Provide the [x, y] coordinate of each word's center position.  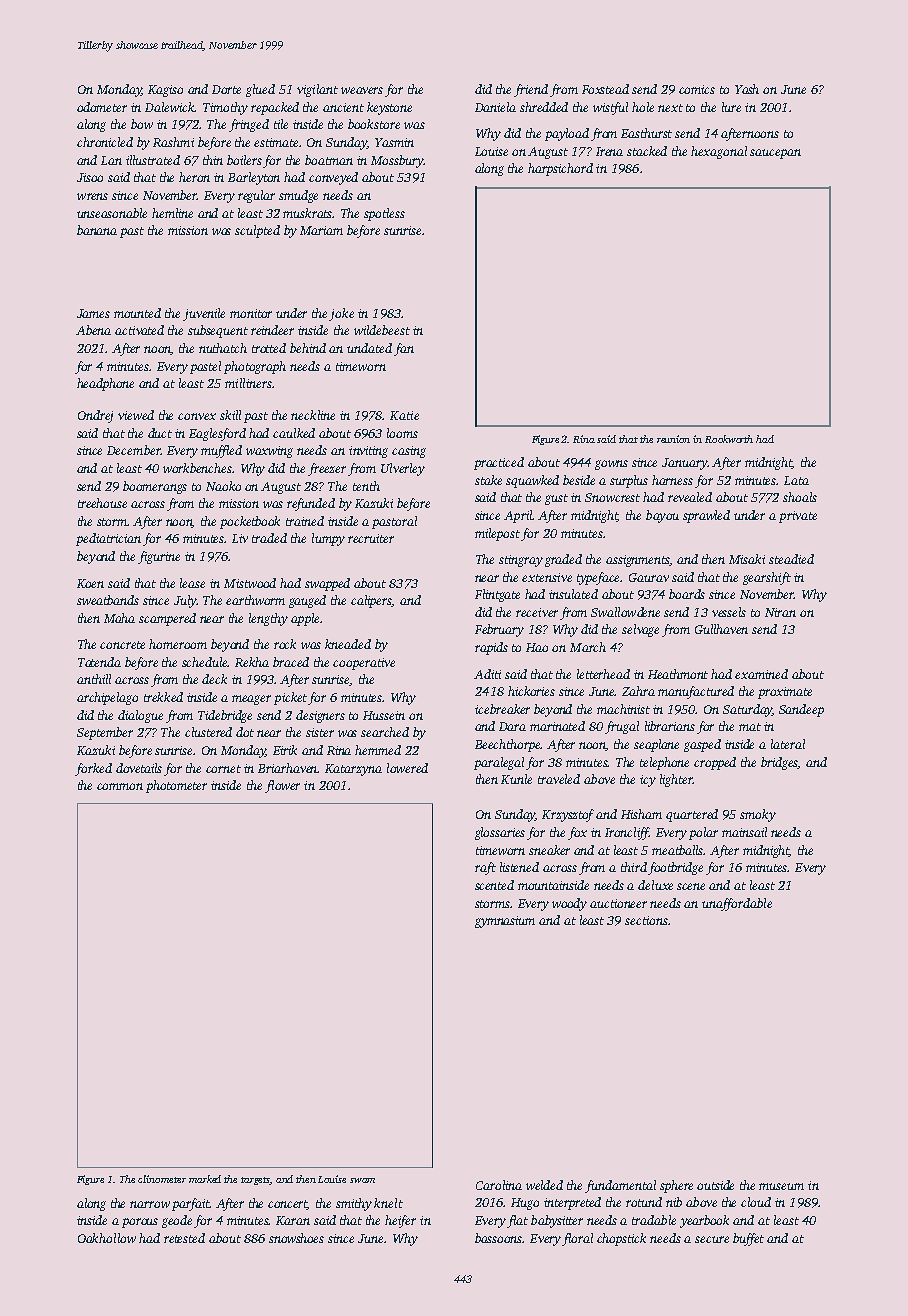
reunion [673, 439]
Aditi [487, 674]
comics [697, 89]
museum [781, 1186]
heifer [400, 1221]
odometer [102, 107]
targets [256, 1181]
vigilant [317, 90]
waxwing [269, 452]
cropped [715, 763]
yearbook [704, 1221]
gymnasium [505, 922]
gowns [611, 465]
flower [282, 786]
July [185, 601]
